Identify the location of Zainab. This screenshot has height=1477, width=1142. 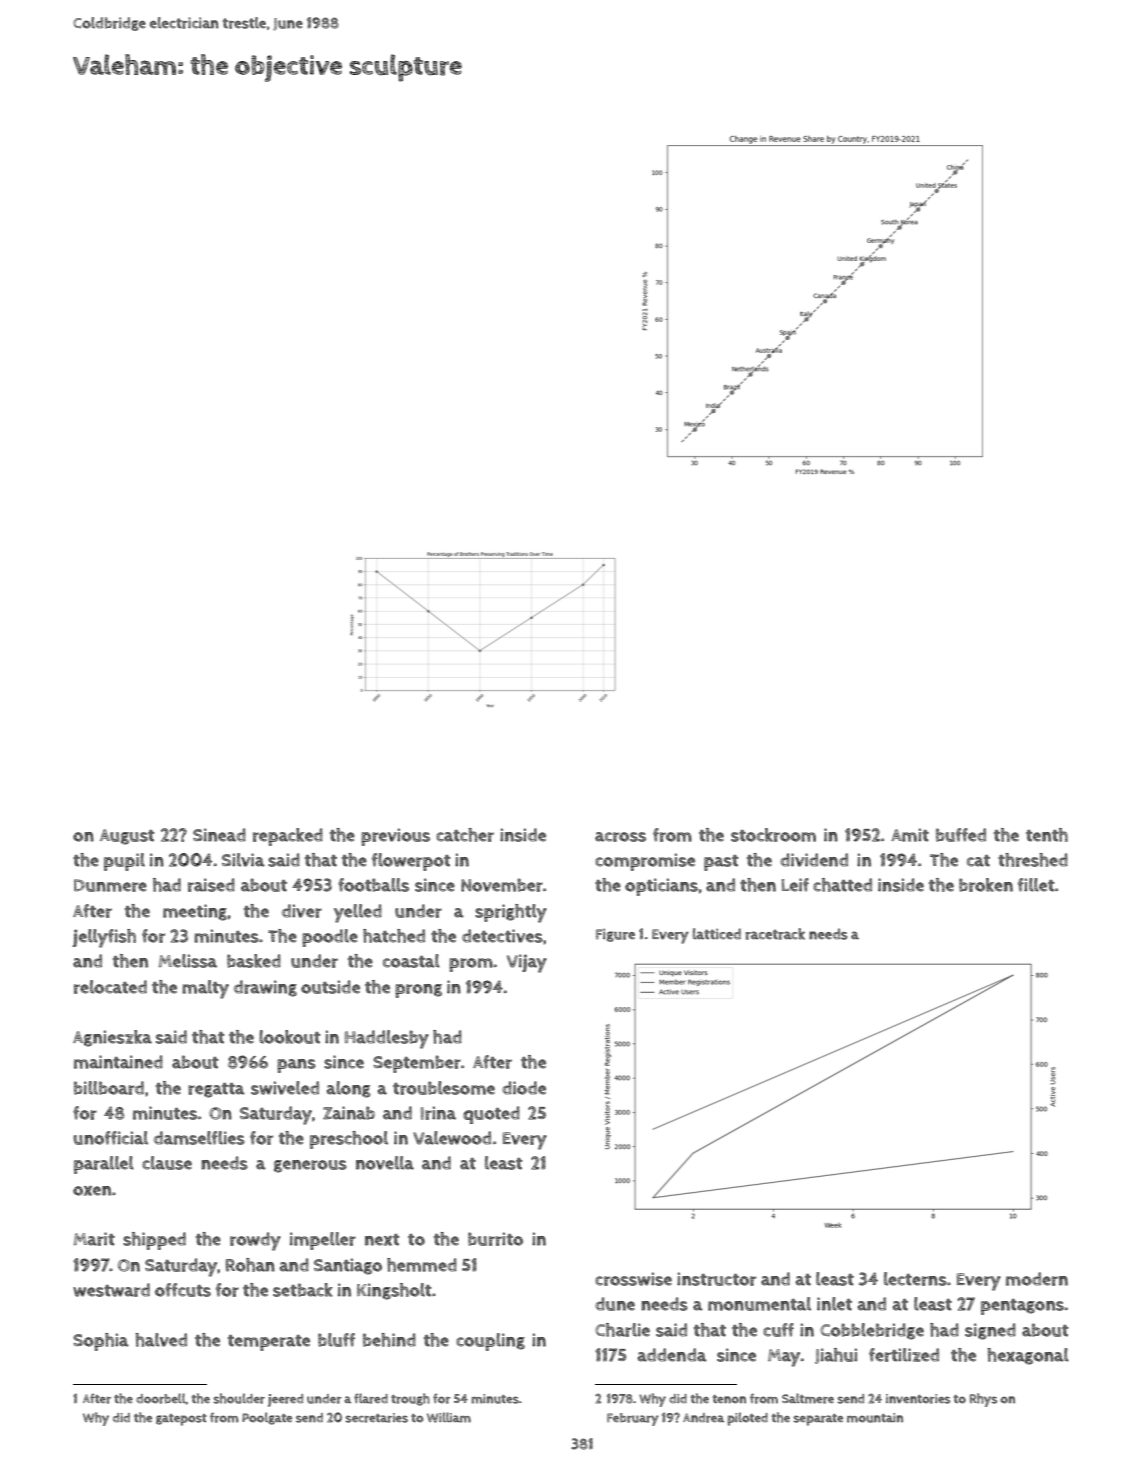
(349, 1113).
